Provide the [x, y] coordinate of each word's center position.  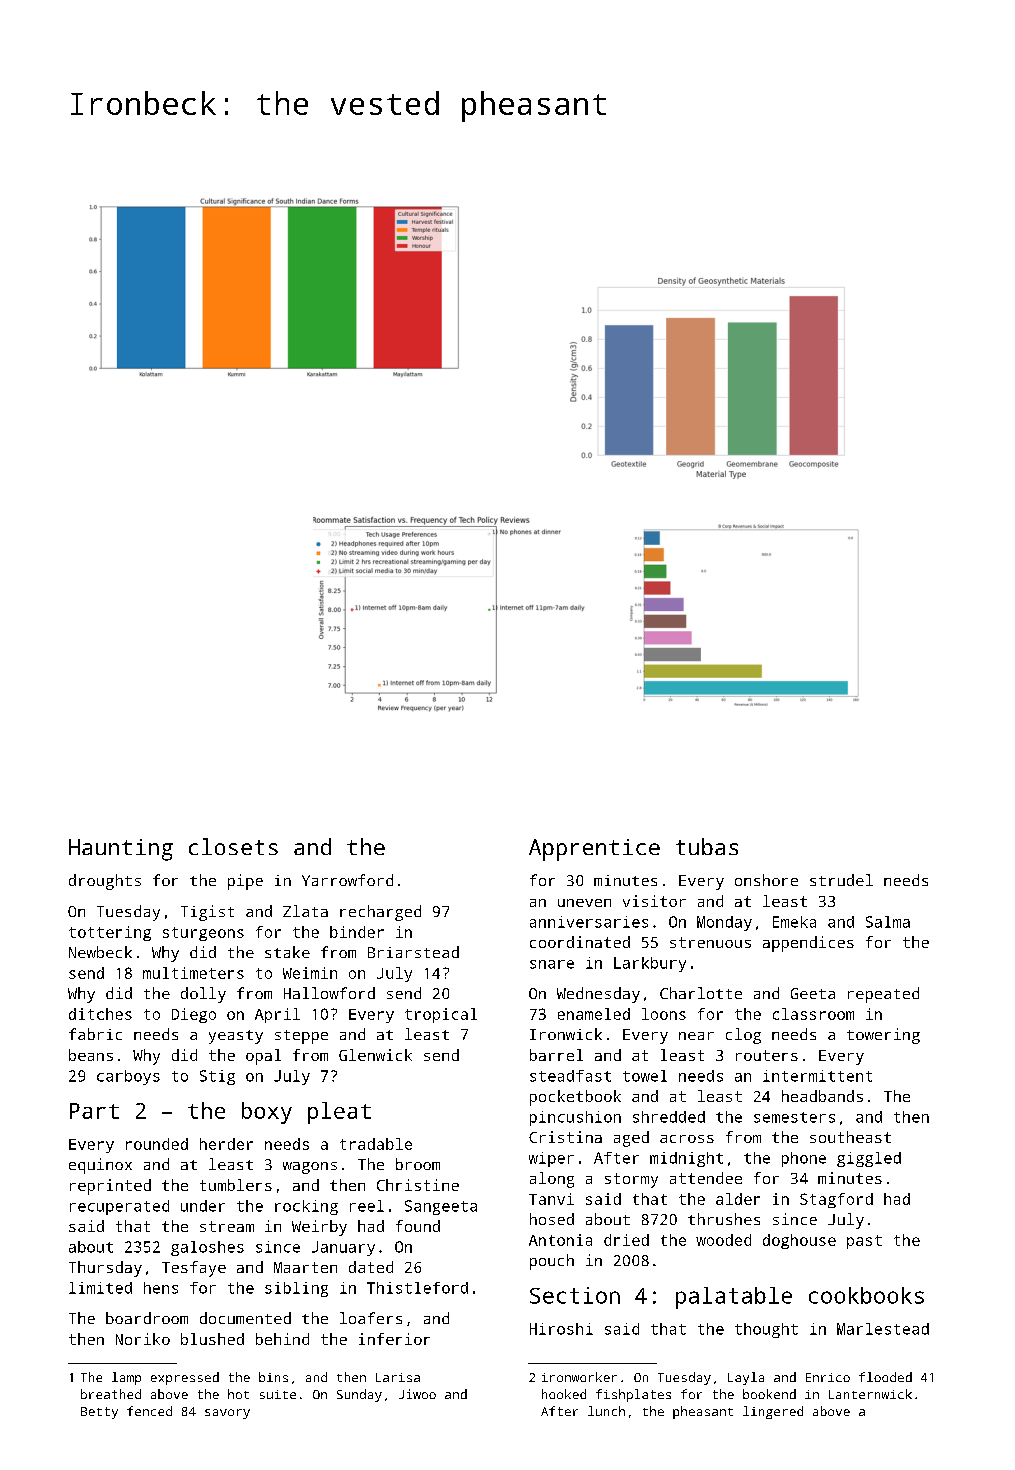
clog [743, 1036]
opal [263, 1057]
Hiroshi [561, 1329]
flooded [885, 1377]
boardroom [147, 1318]
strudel [841, 880]
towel [645, 1076]
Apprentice [594, 850]
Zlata [305, 911]
